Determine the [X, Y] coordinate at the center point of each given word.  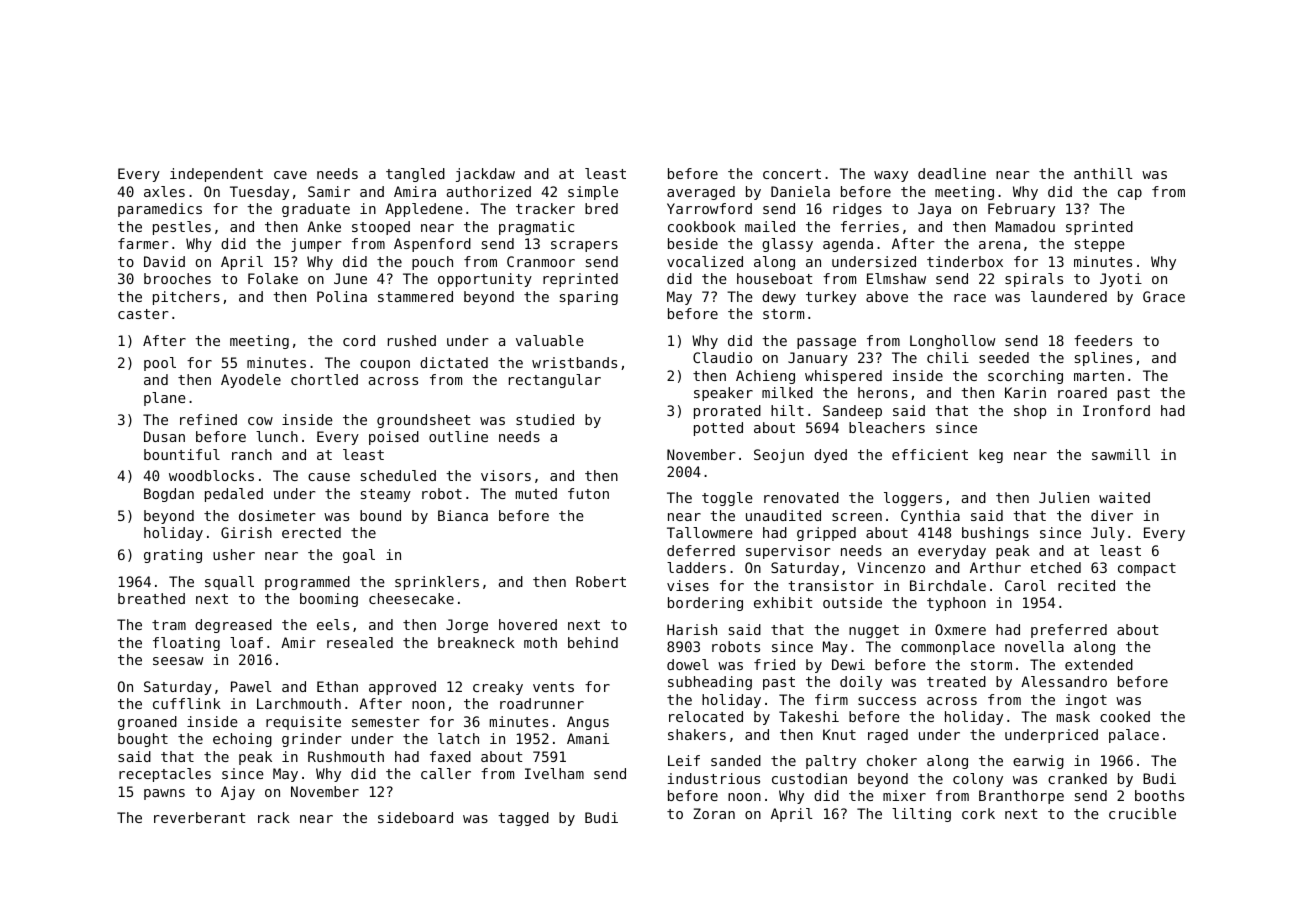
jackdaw [485, 175]
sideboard [415, 817]
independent [216, 175]
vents [553, 687]
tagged [523, 819]
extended [1099, 664]
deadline [952, 173]
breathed [151, 598]
